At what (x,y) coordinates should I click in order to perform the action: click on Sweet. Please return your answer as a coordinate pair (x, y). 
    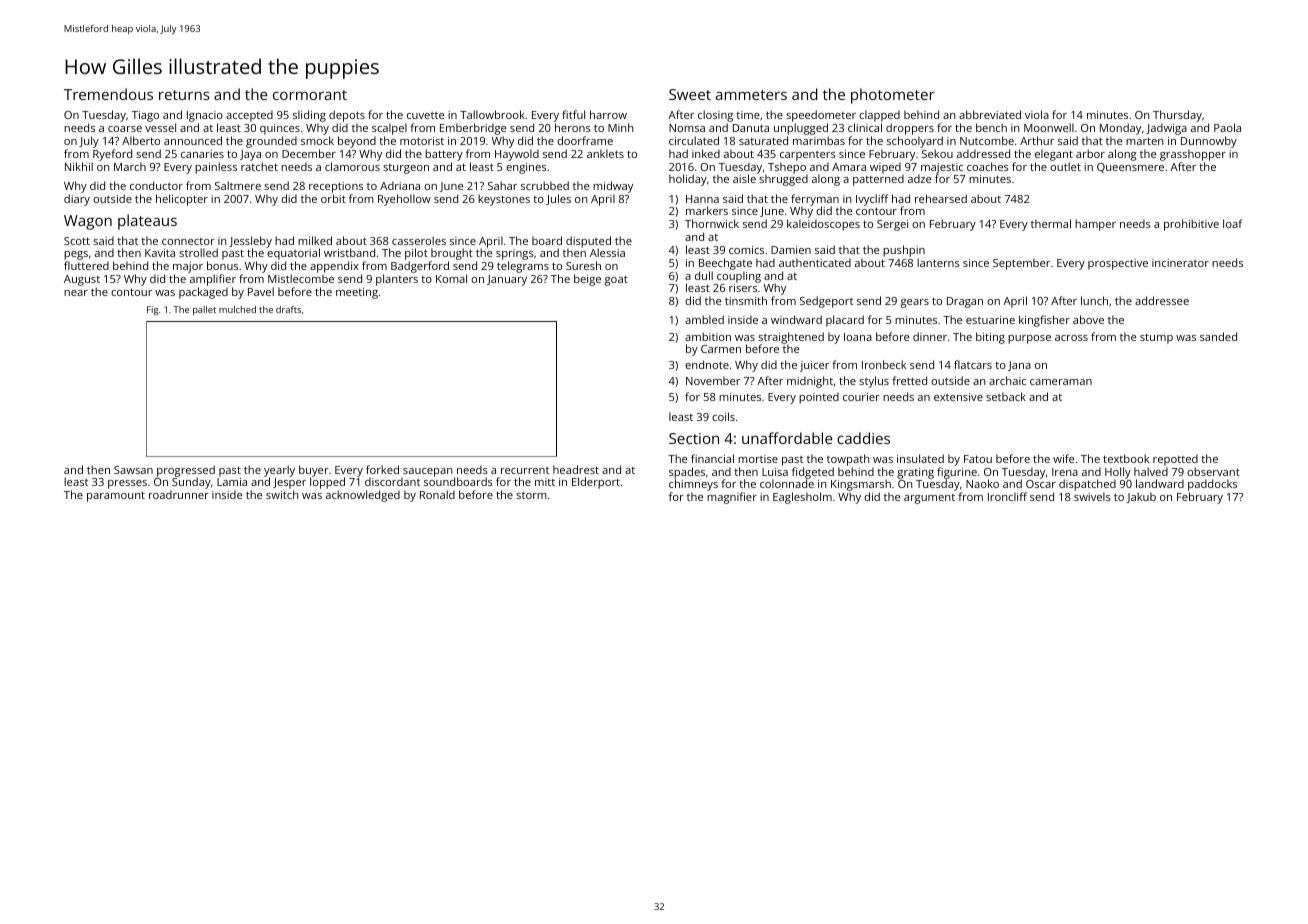
    Looking at the image, I should click on (690, 94).
